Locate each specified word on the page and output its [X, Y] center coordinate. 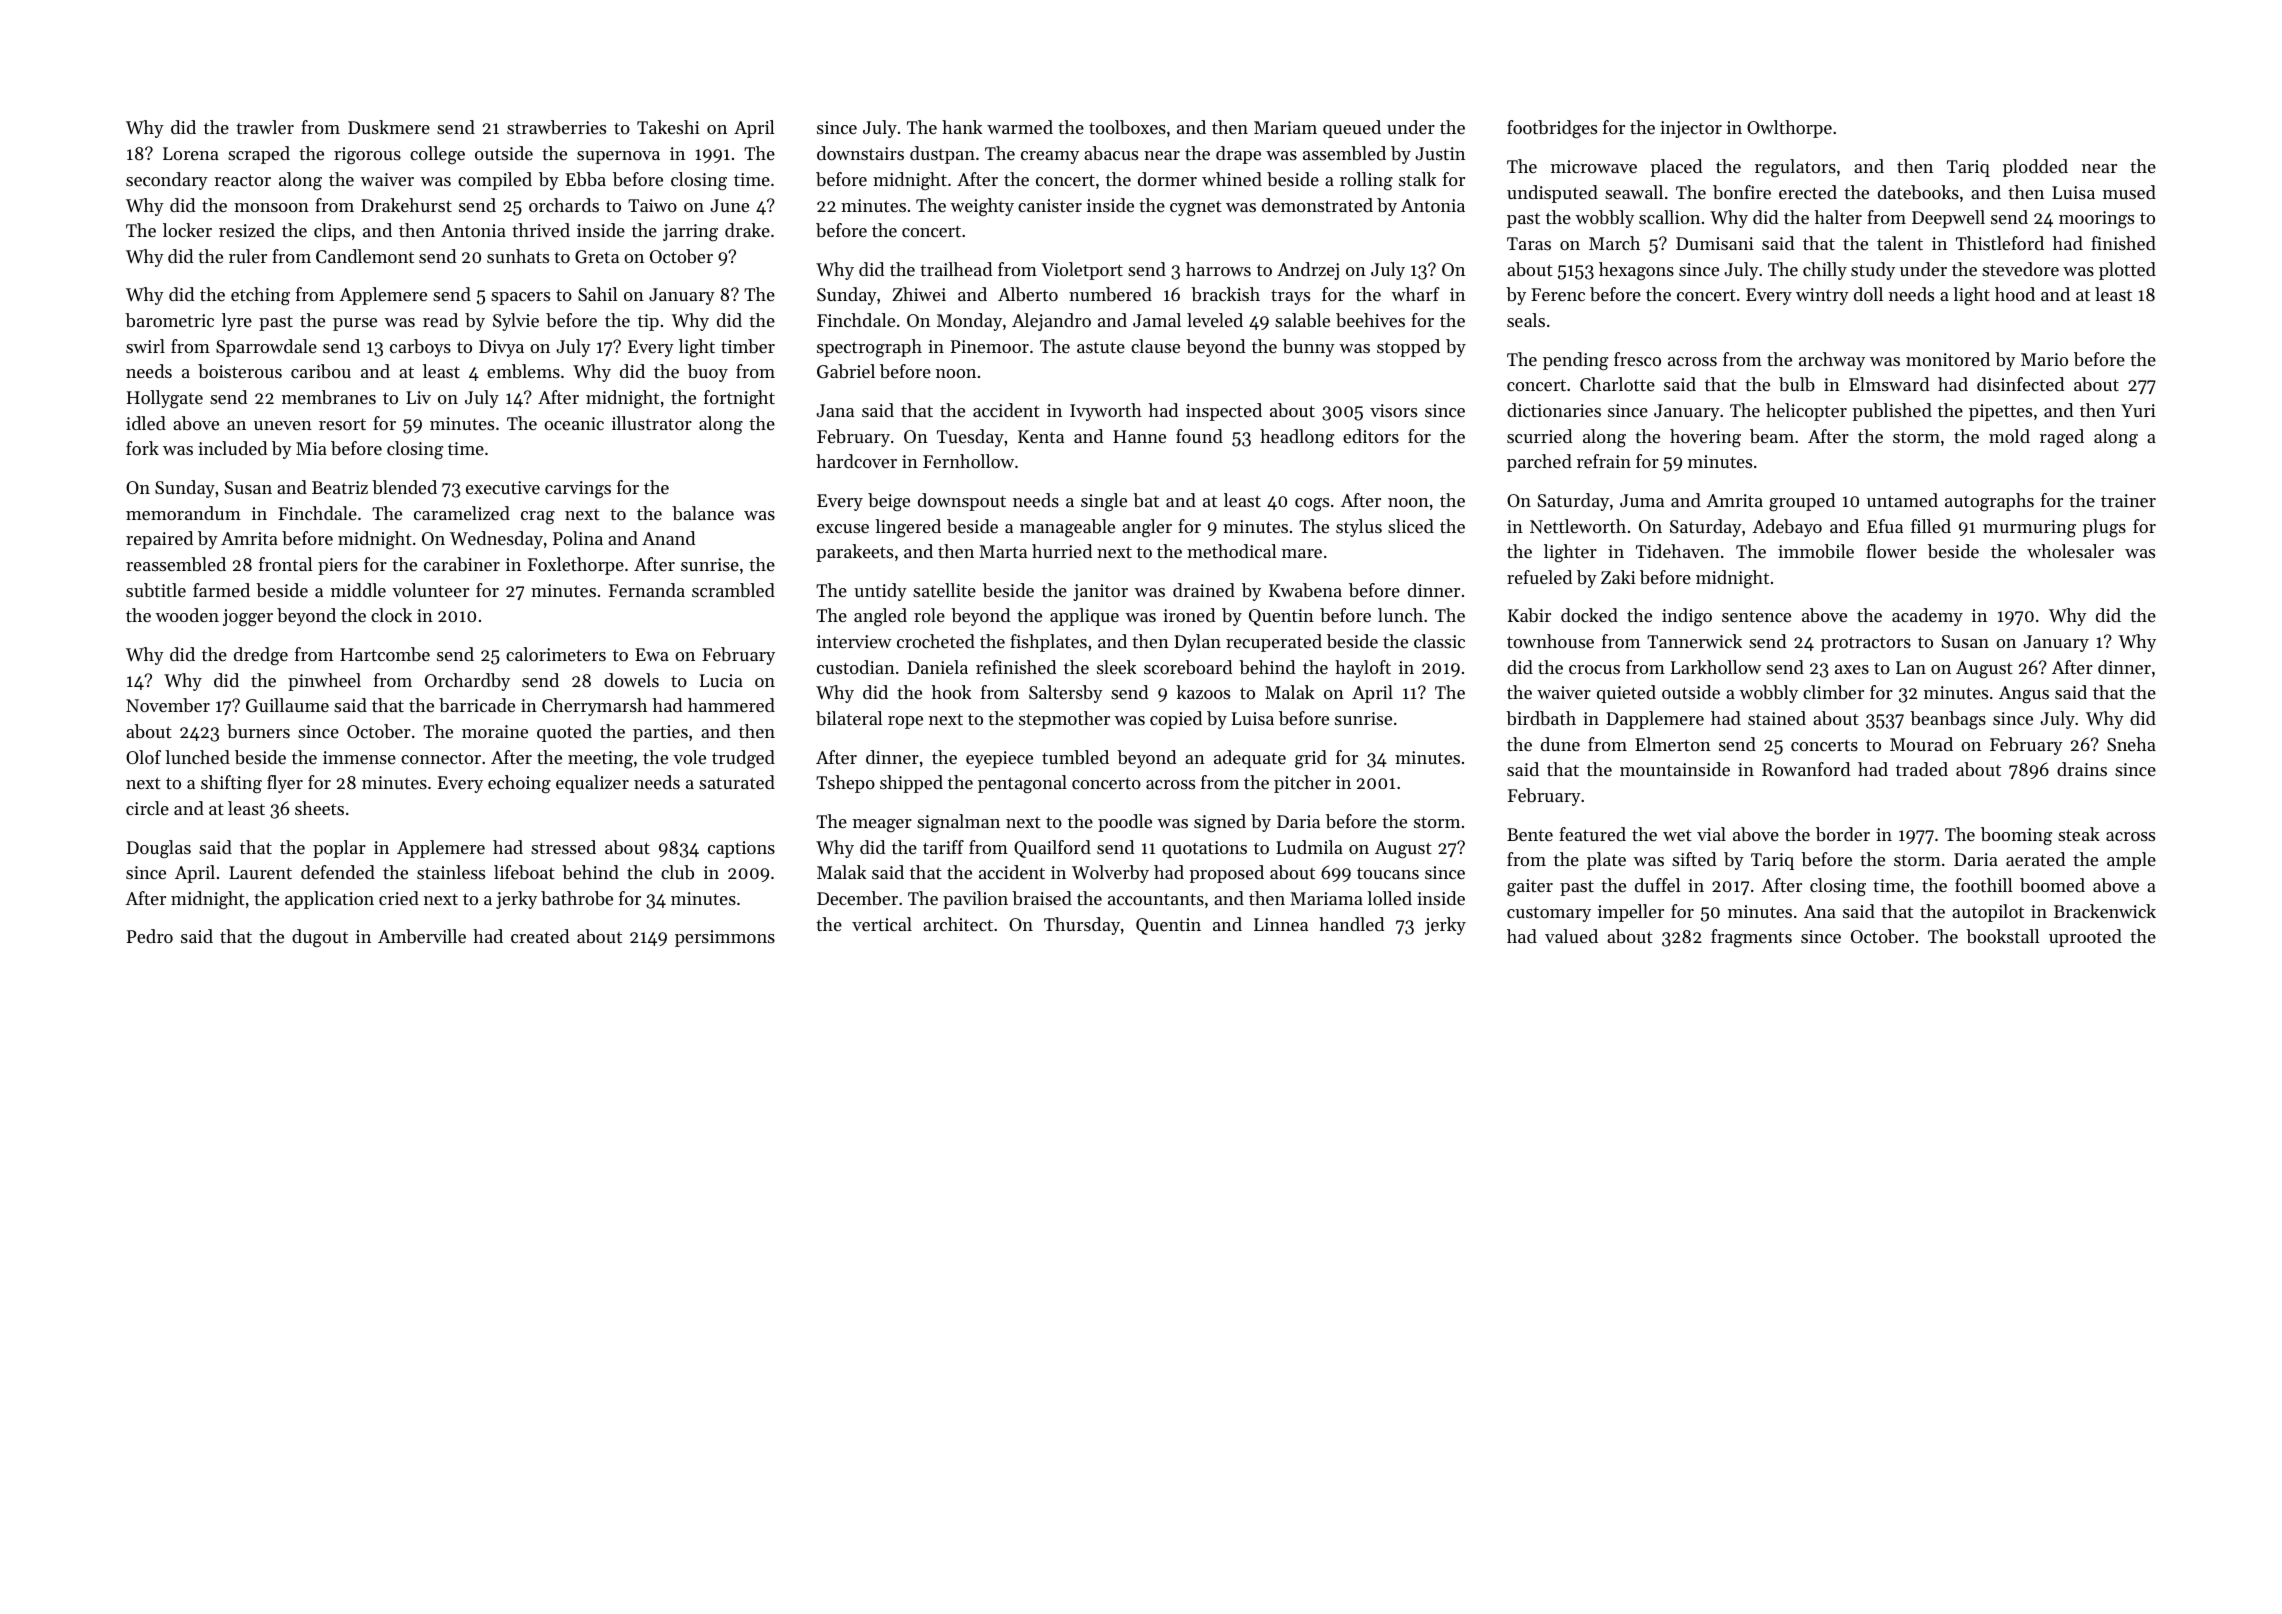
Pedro [150, 936]
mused [2129, 192]
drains [2082, 769]
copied [1176, 720]
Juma [1642, 500]
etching [260, 296]
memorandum [183, 513]
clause [1155, 346]
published [1892, 412]
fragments [1751, 938]
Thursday [1082, 926]
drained [1204, 590]
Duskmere [389, 127]
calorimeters [556, 654]
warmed [1020, 127]
